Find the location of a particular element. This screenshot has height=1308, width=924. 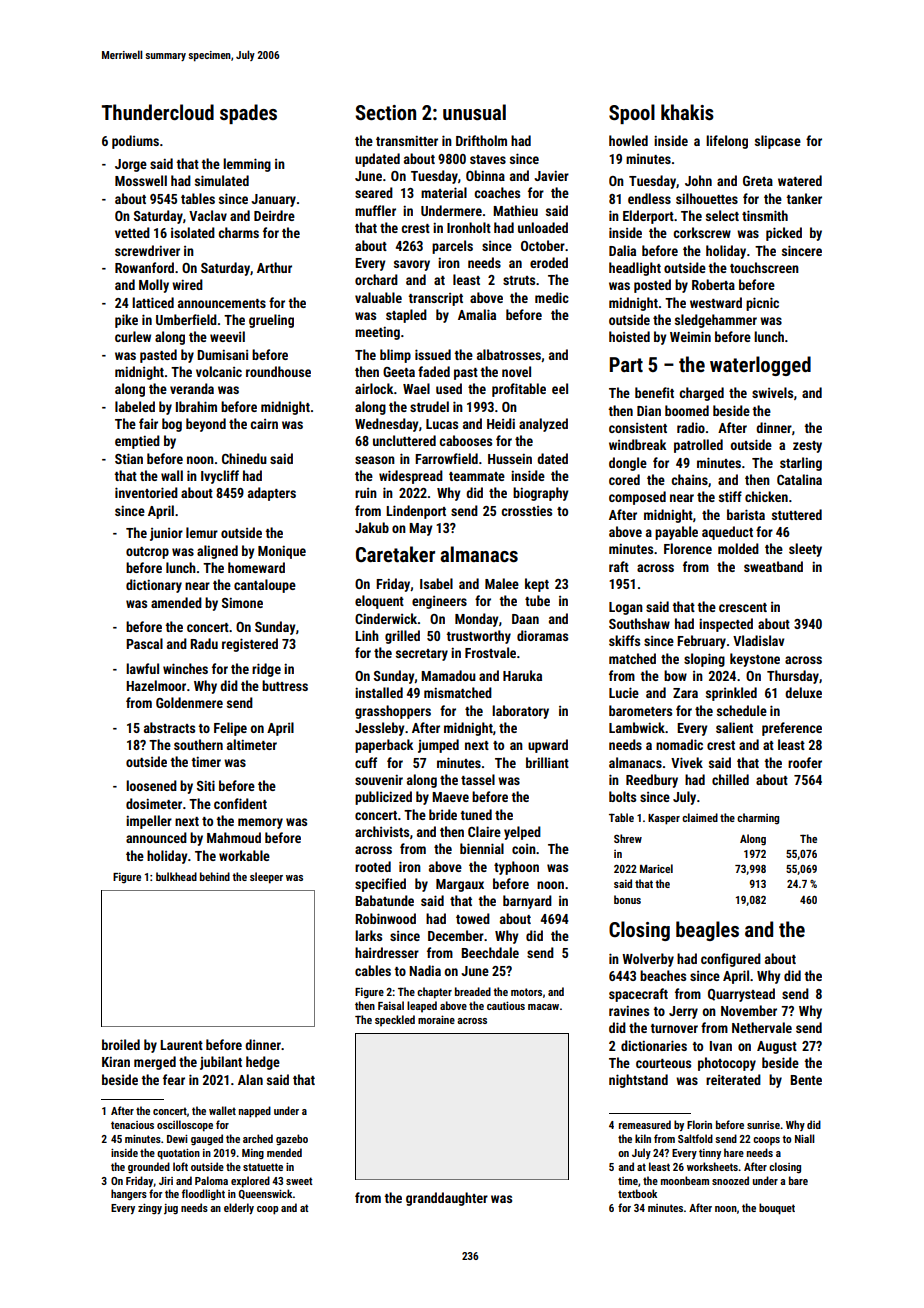

ridge is located at coordinates (266, 670).
